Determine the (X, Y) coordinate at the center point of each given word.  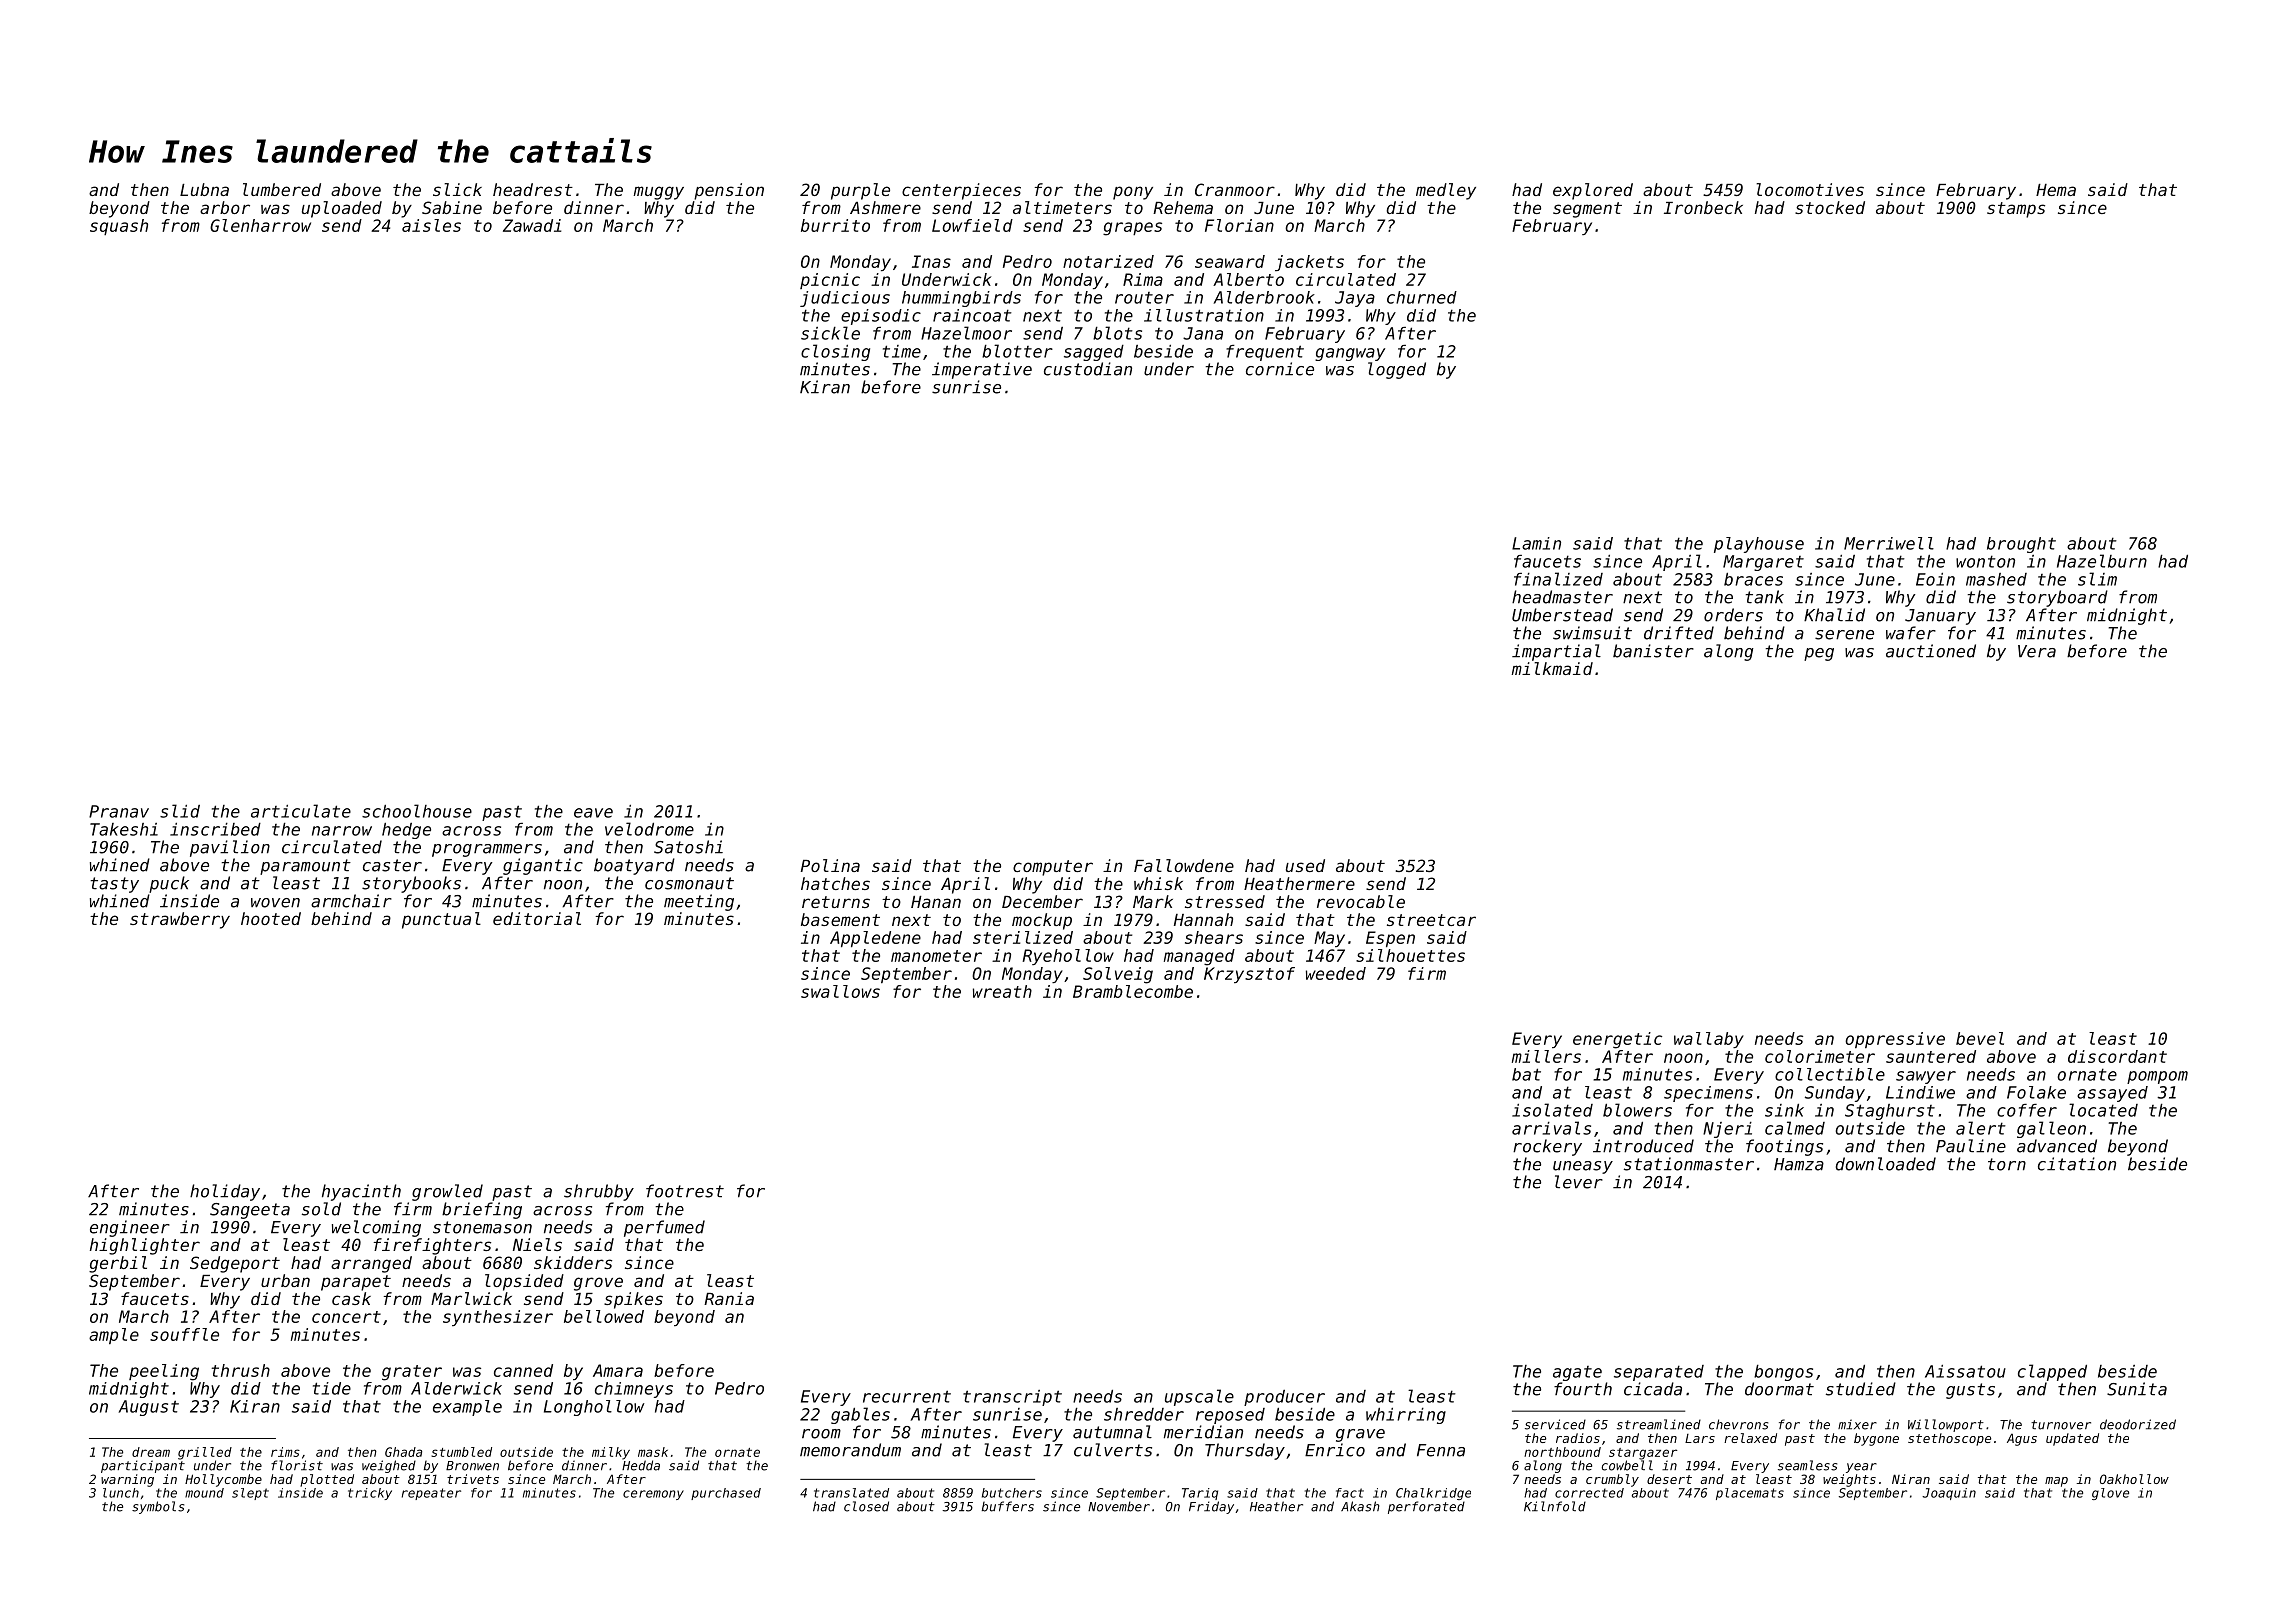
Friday (1211, 1507)
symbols (158, 1507)
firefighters (432, 1246)
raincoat (972, 315)
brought (2021, 545)
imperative (982, 370)
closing (835, 352)
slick (457, 189)
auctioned (1931, 651)
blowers (1637, 1110)
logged (1397, 370)
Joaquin (1949, 1494)
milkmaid (1552, 668)
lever (1579, 1182)
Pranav (119, 811)
